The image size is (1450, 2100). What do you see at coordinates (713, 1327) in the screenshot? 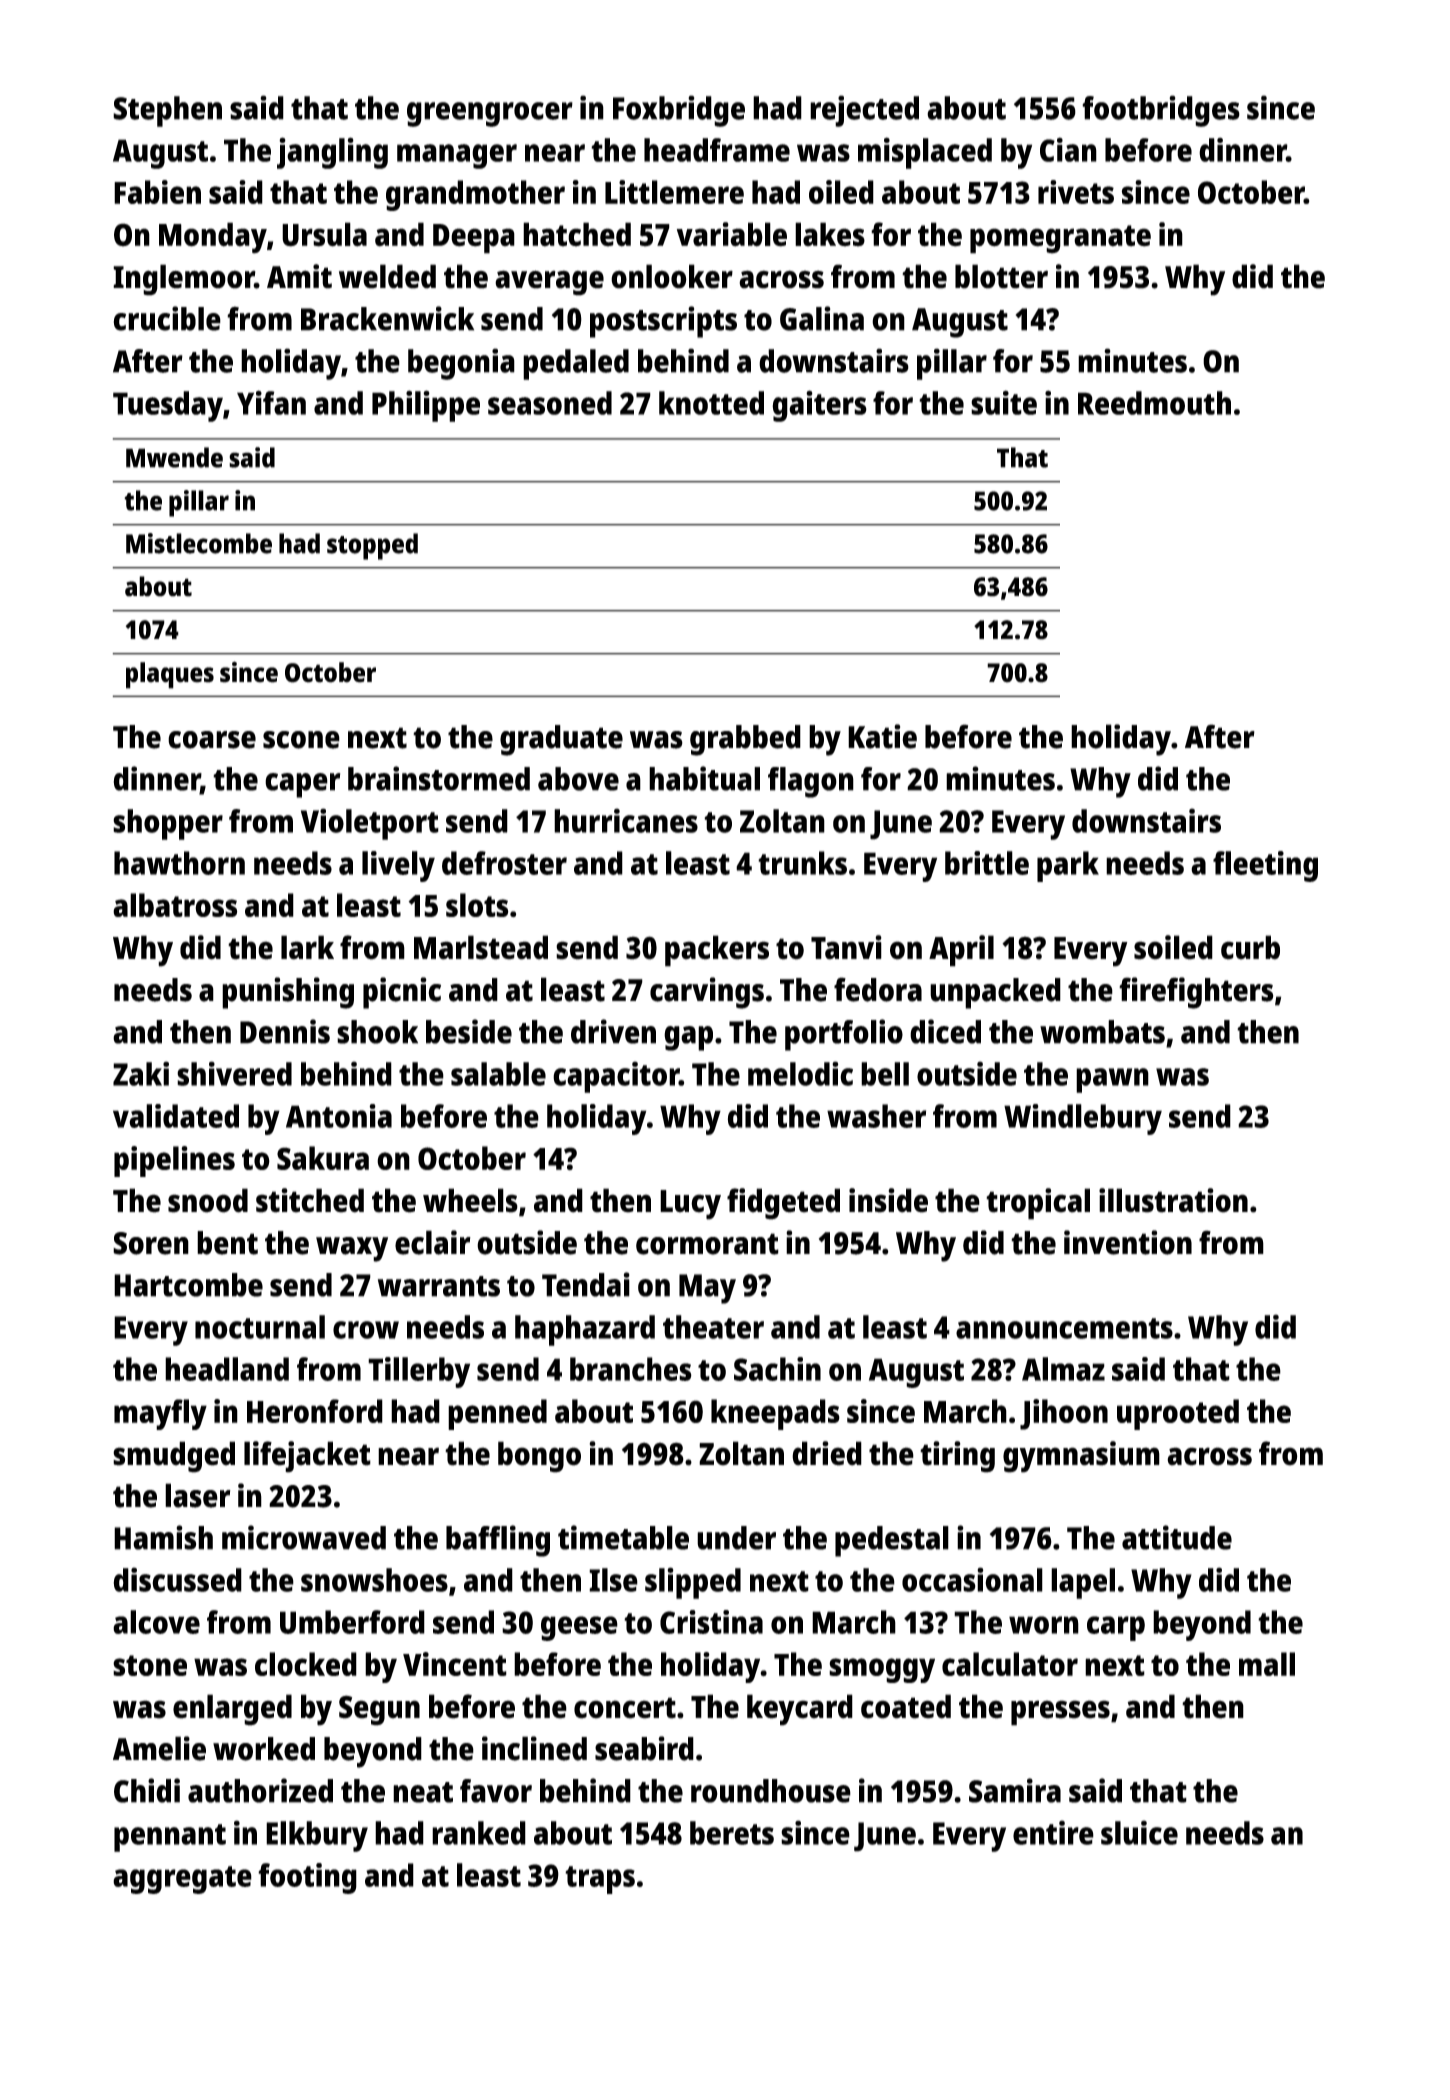
I see `theater` at bounding box center [713, 1327].
